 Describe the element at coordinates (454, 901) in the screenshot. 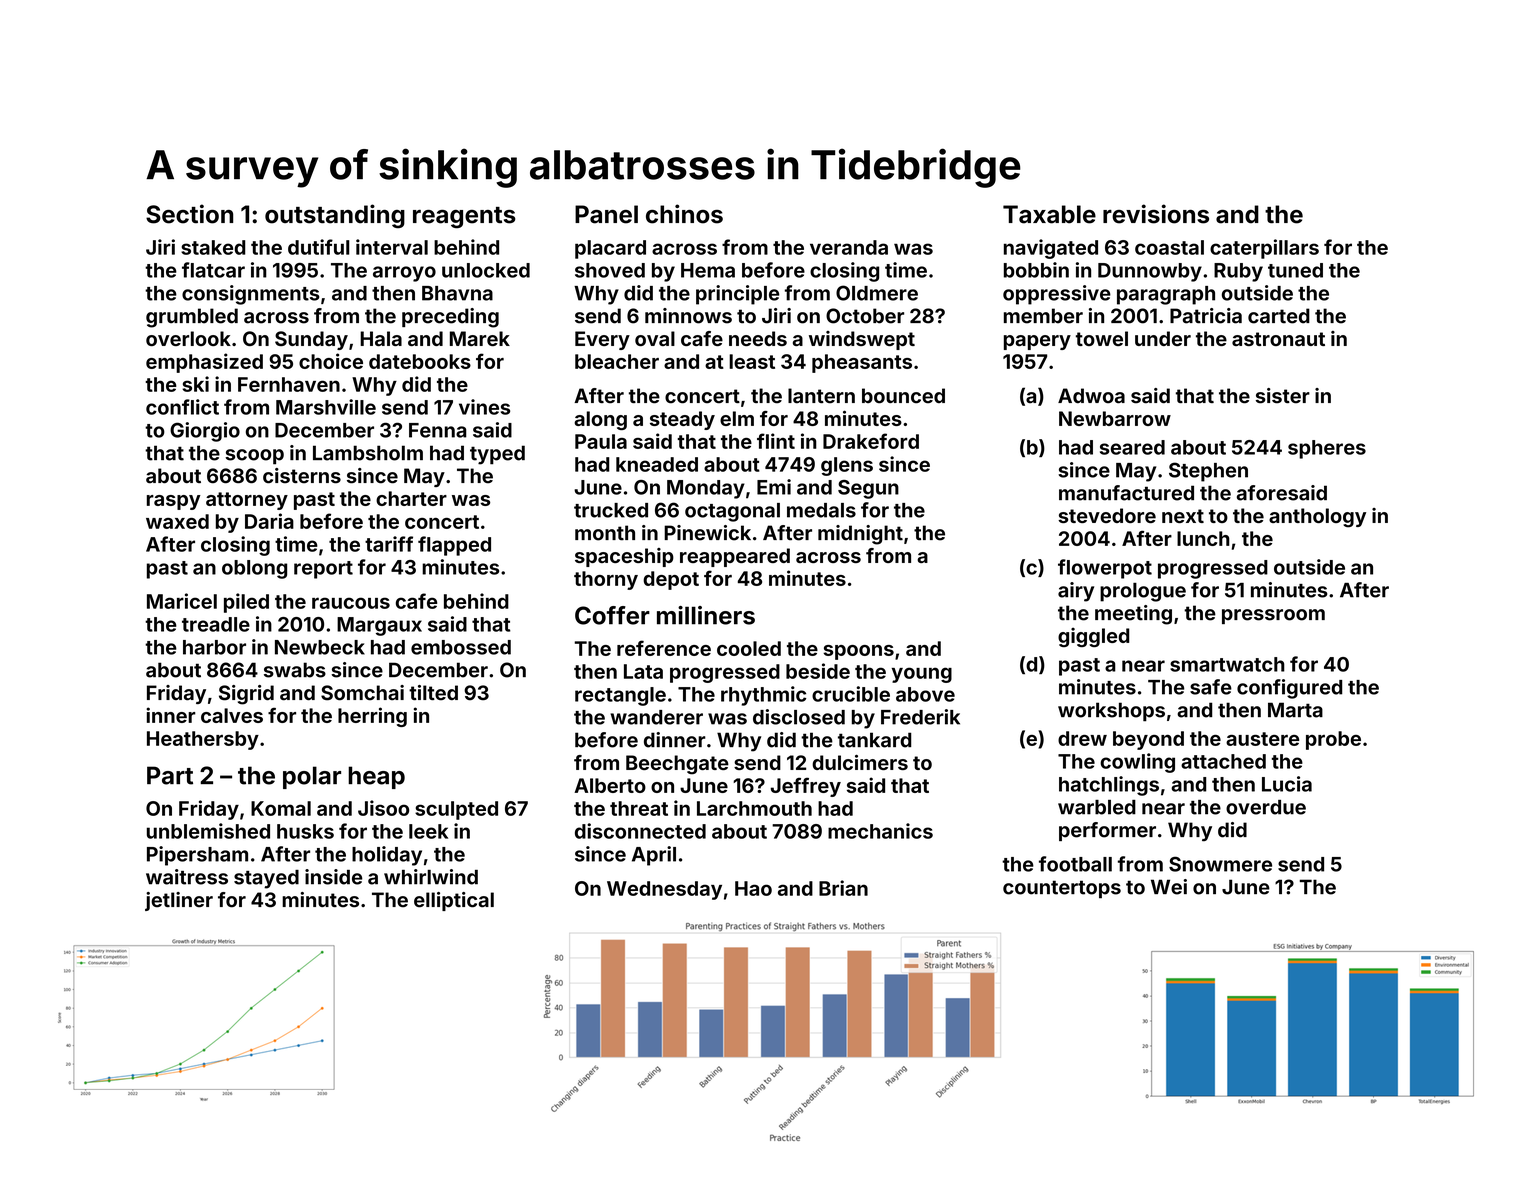

I see `elliptical` at that location.
